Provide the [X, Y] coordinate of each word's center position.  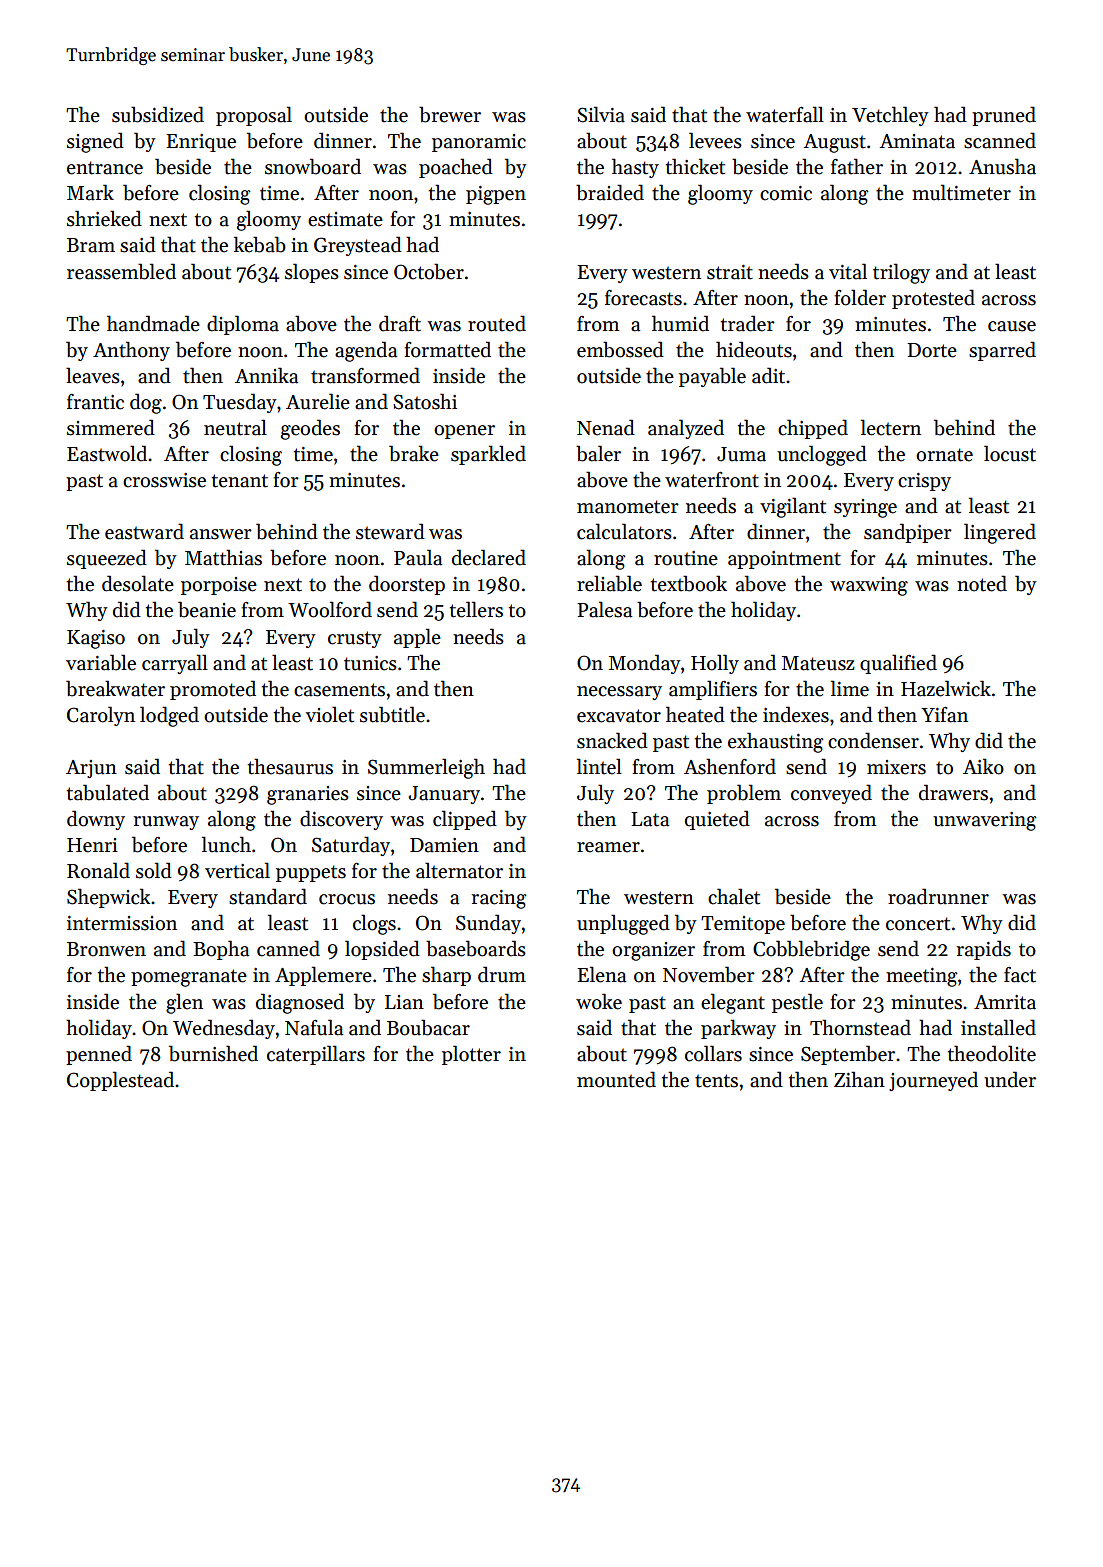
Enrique [201, 143]
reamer [608, 847]
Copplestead [120, 1081]
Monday [645, 664]
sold [154, 870]
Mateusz [818, 663]
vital [848, 271]
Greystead [358, 246]
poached [456, 168]
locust [1010, 453]
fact [1020, 975]
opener [464, 432]
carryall [175, 664]
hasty [635, 168]
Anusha [1002, 166]
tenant [240, 481]
